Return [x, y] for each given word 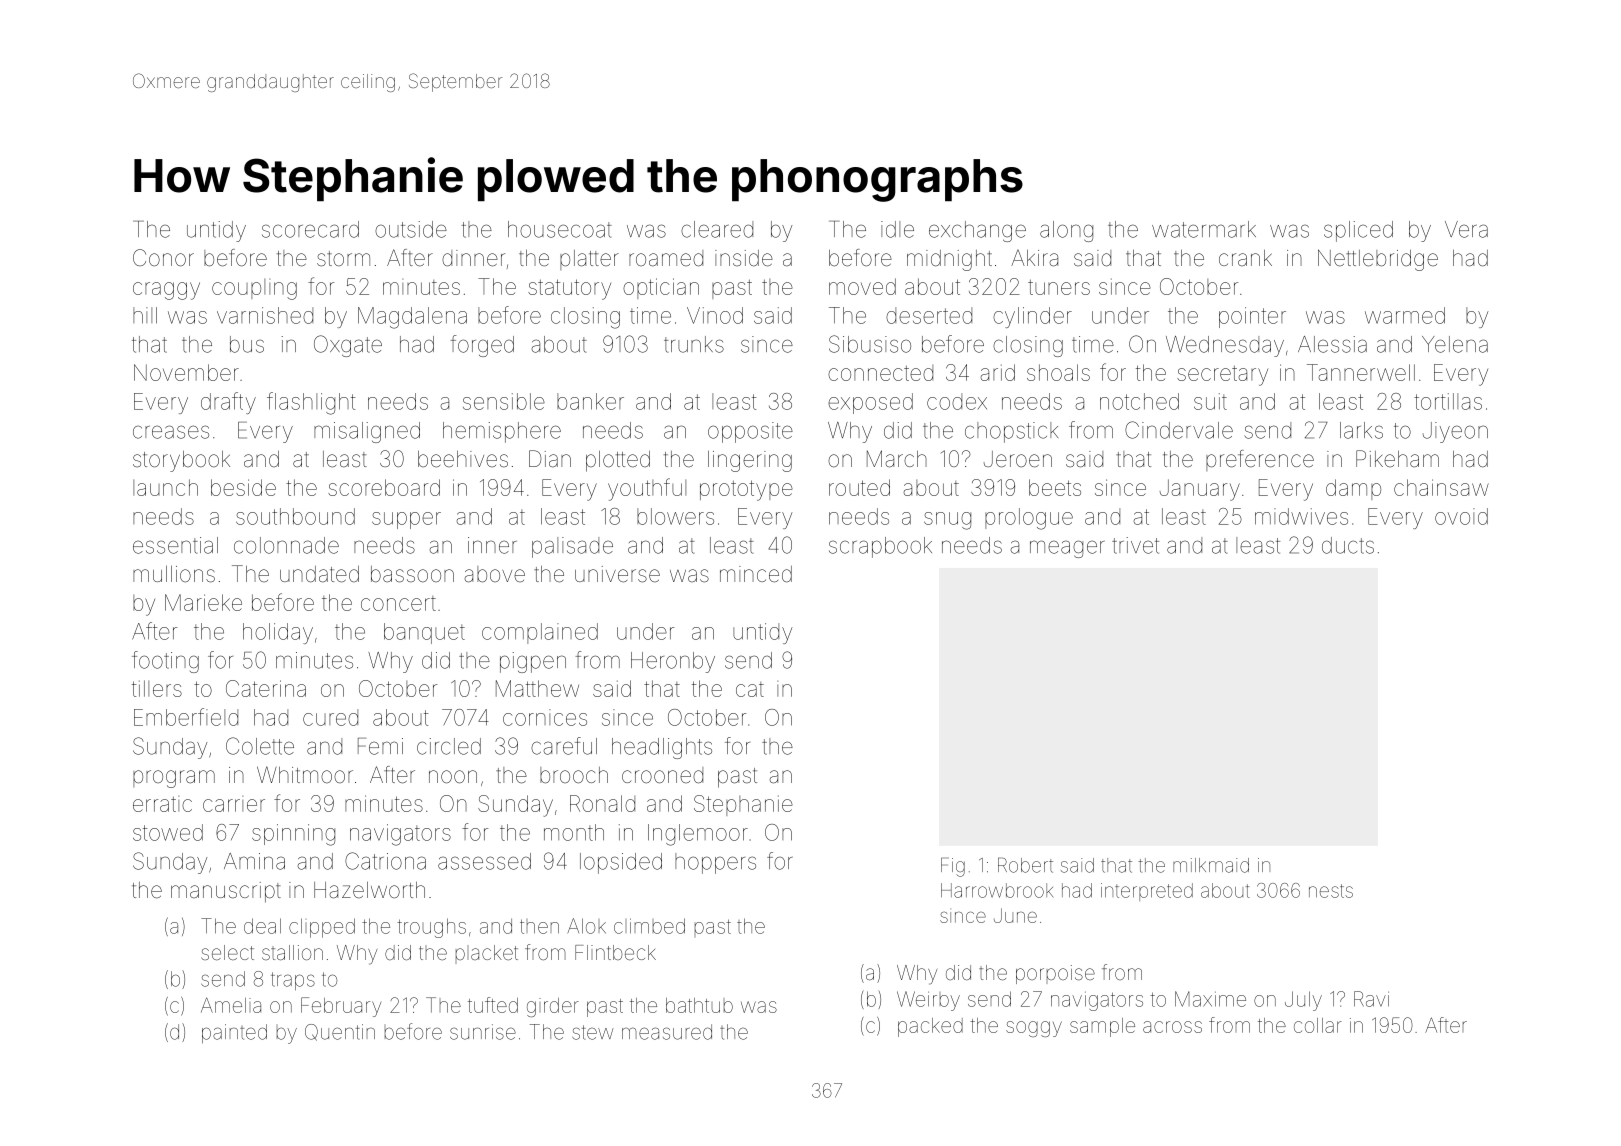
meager [1067, 549]
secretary [1222, 376]
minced [756, 574]
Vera [1466, 229]
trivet [1135, 545]
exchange [977, 231]
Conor [163, 258]
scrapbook [880, 547]
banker [590, 401]
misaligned [367, 432]
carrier [234, 804]
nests [1331, 891]
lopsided [621, 863]
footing [165, 662]
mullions [174, 574]
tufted [493, 1005]
